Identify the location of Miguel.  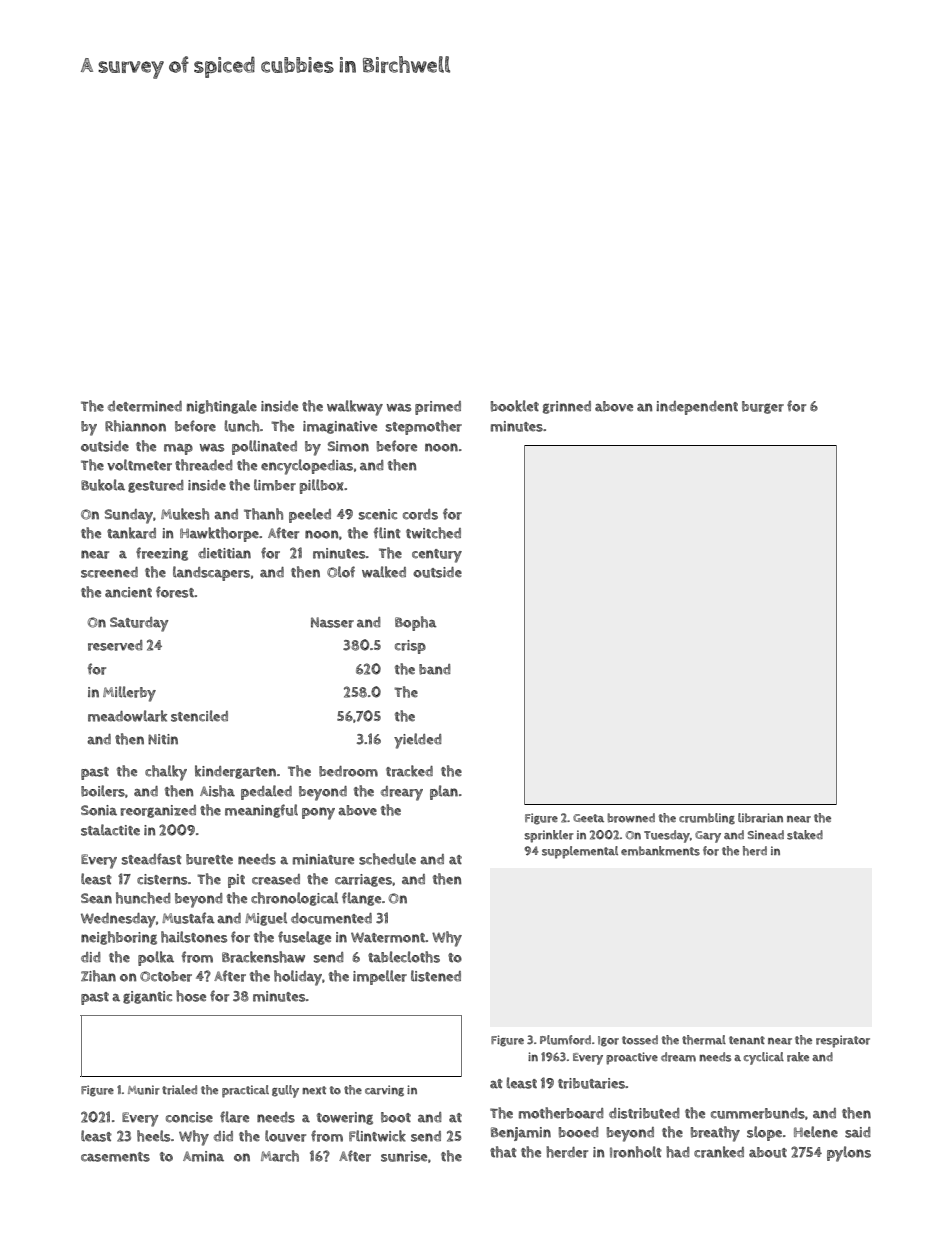
(266, 919).
